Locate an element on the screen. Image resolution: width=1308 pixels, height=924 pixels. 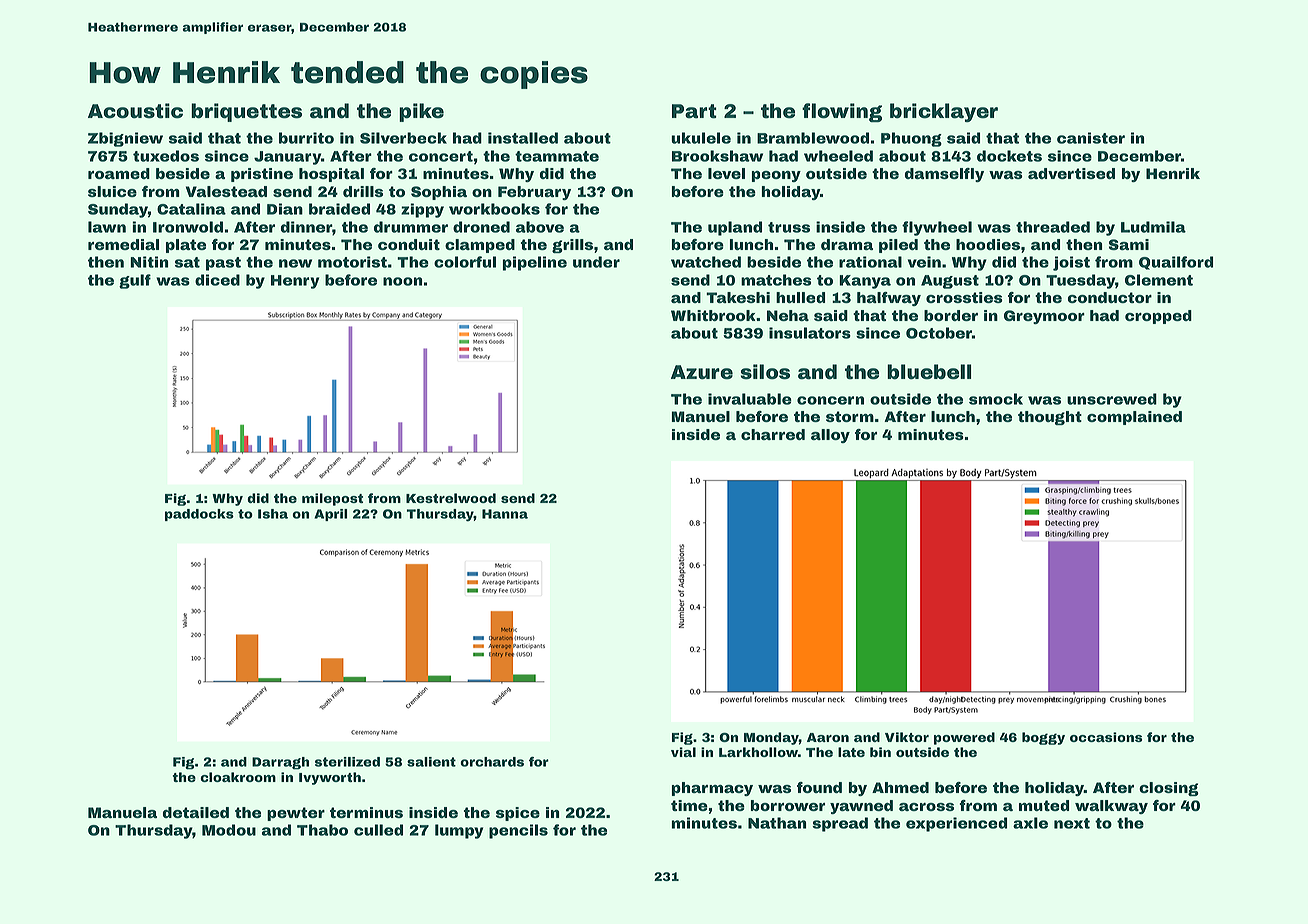
occasions is located at coordinates (1106, 737).
